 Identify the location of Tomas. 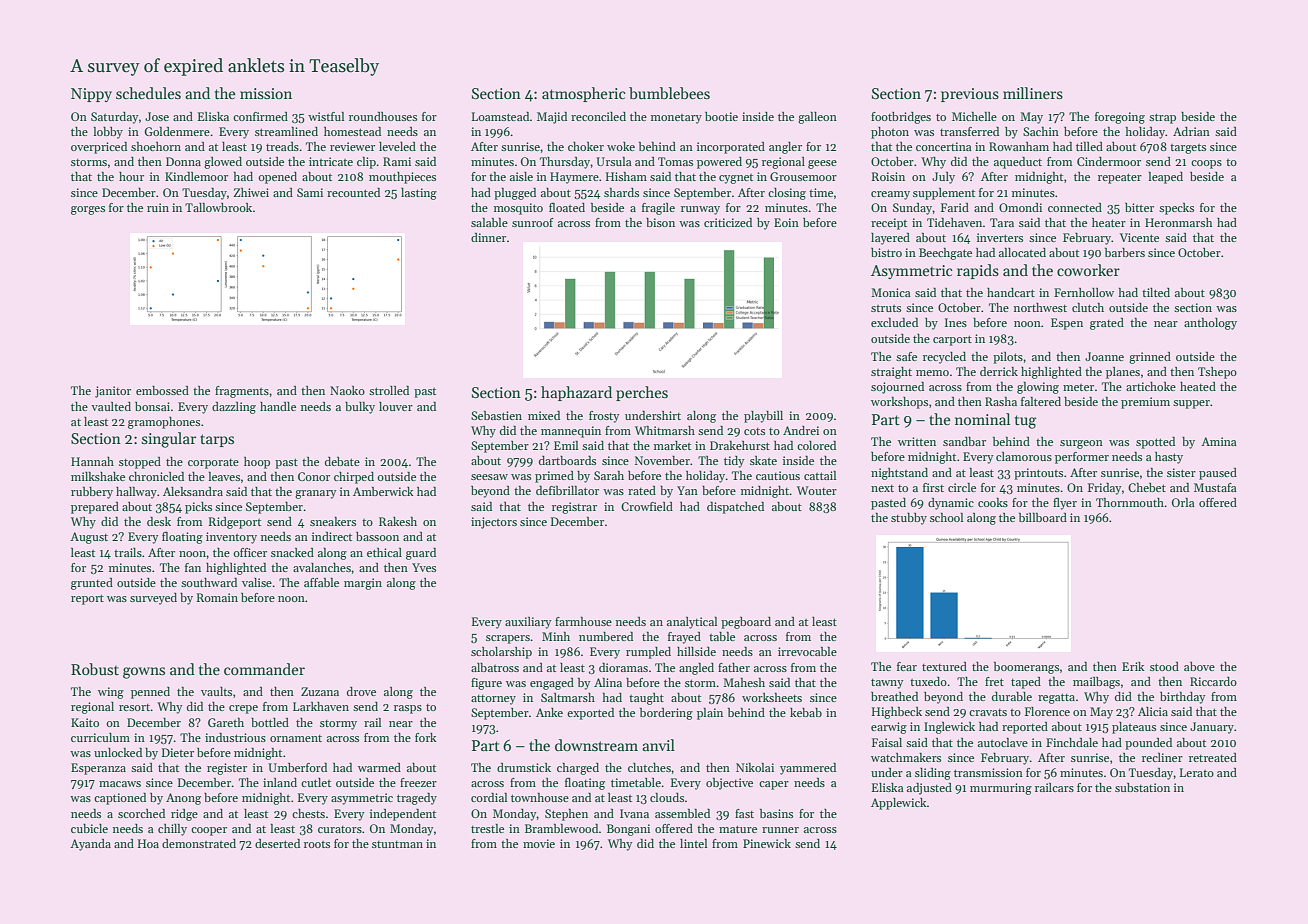
(675, 161).
